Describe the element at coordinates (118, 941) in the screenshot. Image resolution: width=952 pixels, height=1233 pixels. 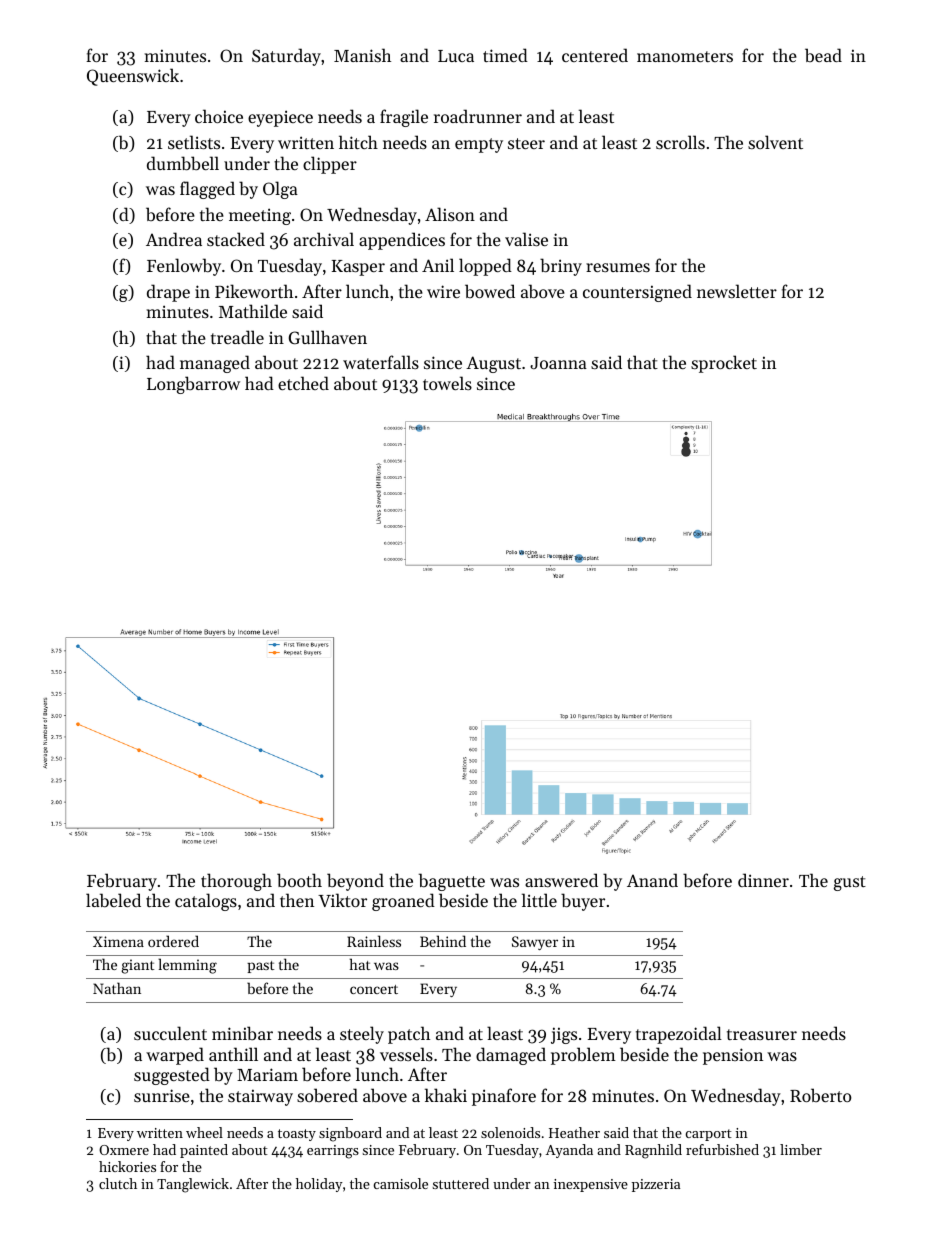
I see `Ximena` at that location.
